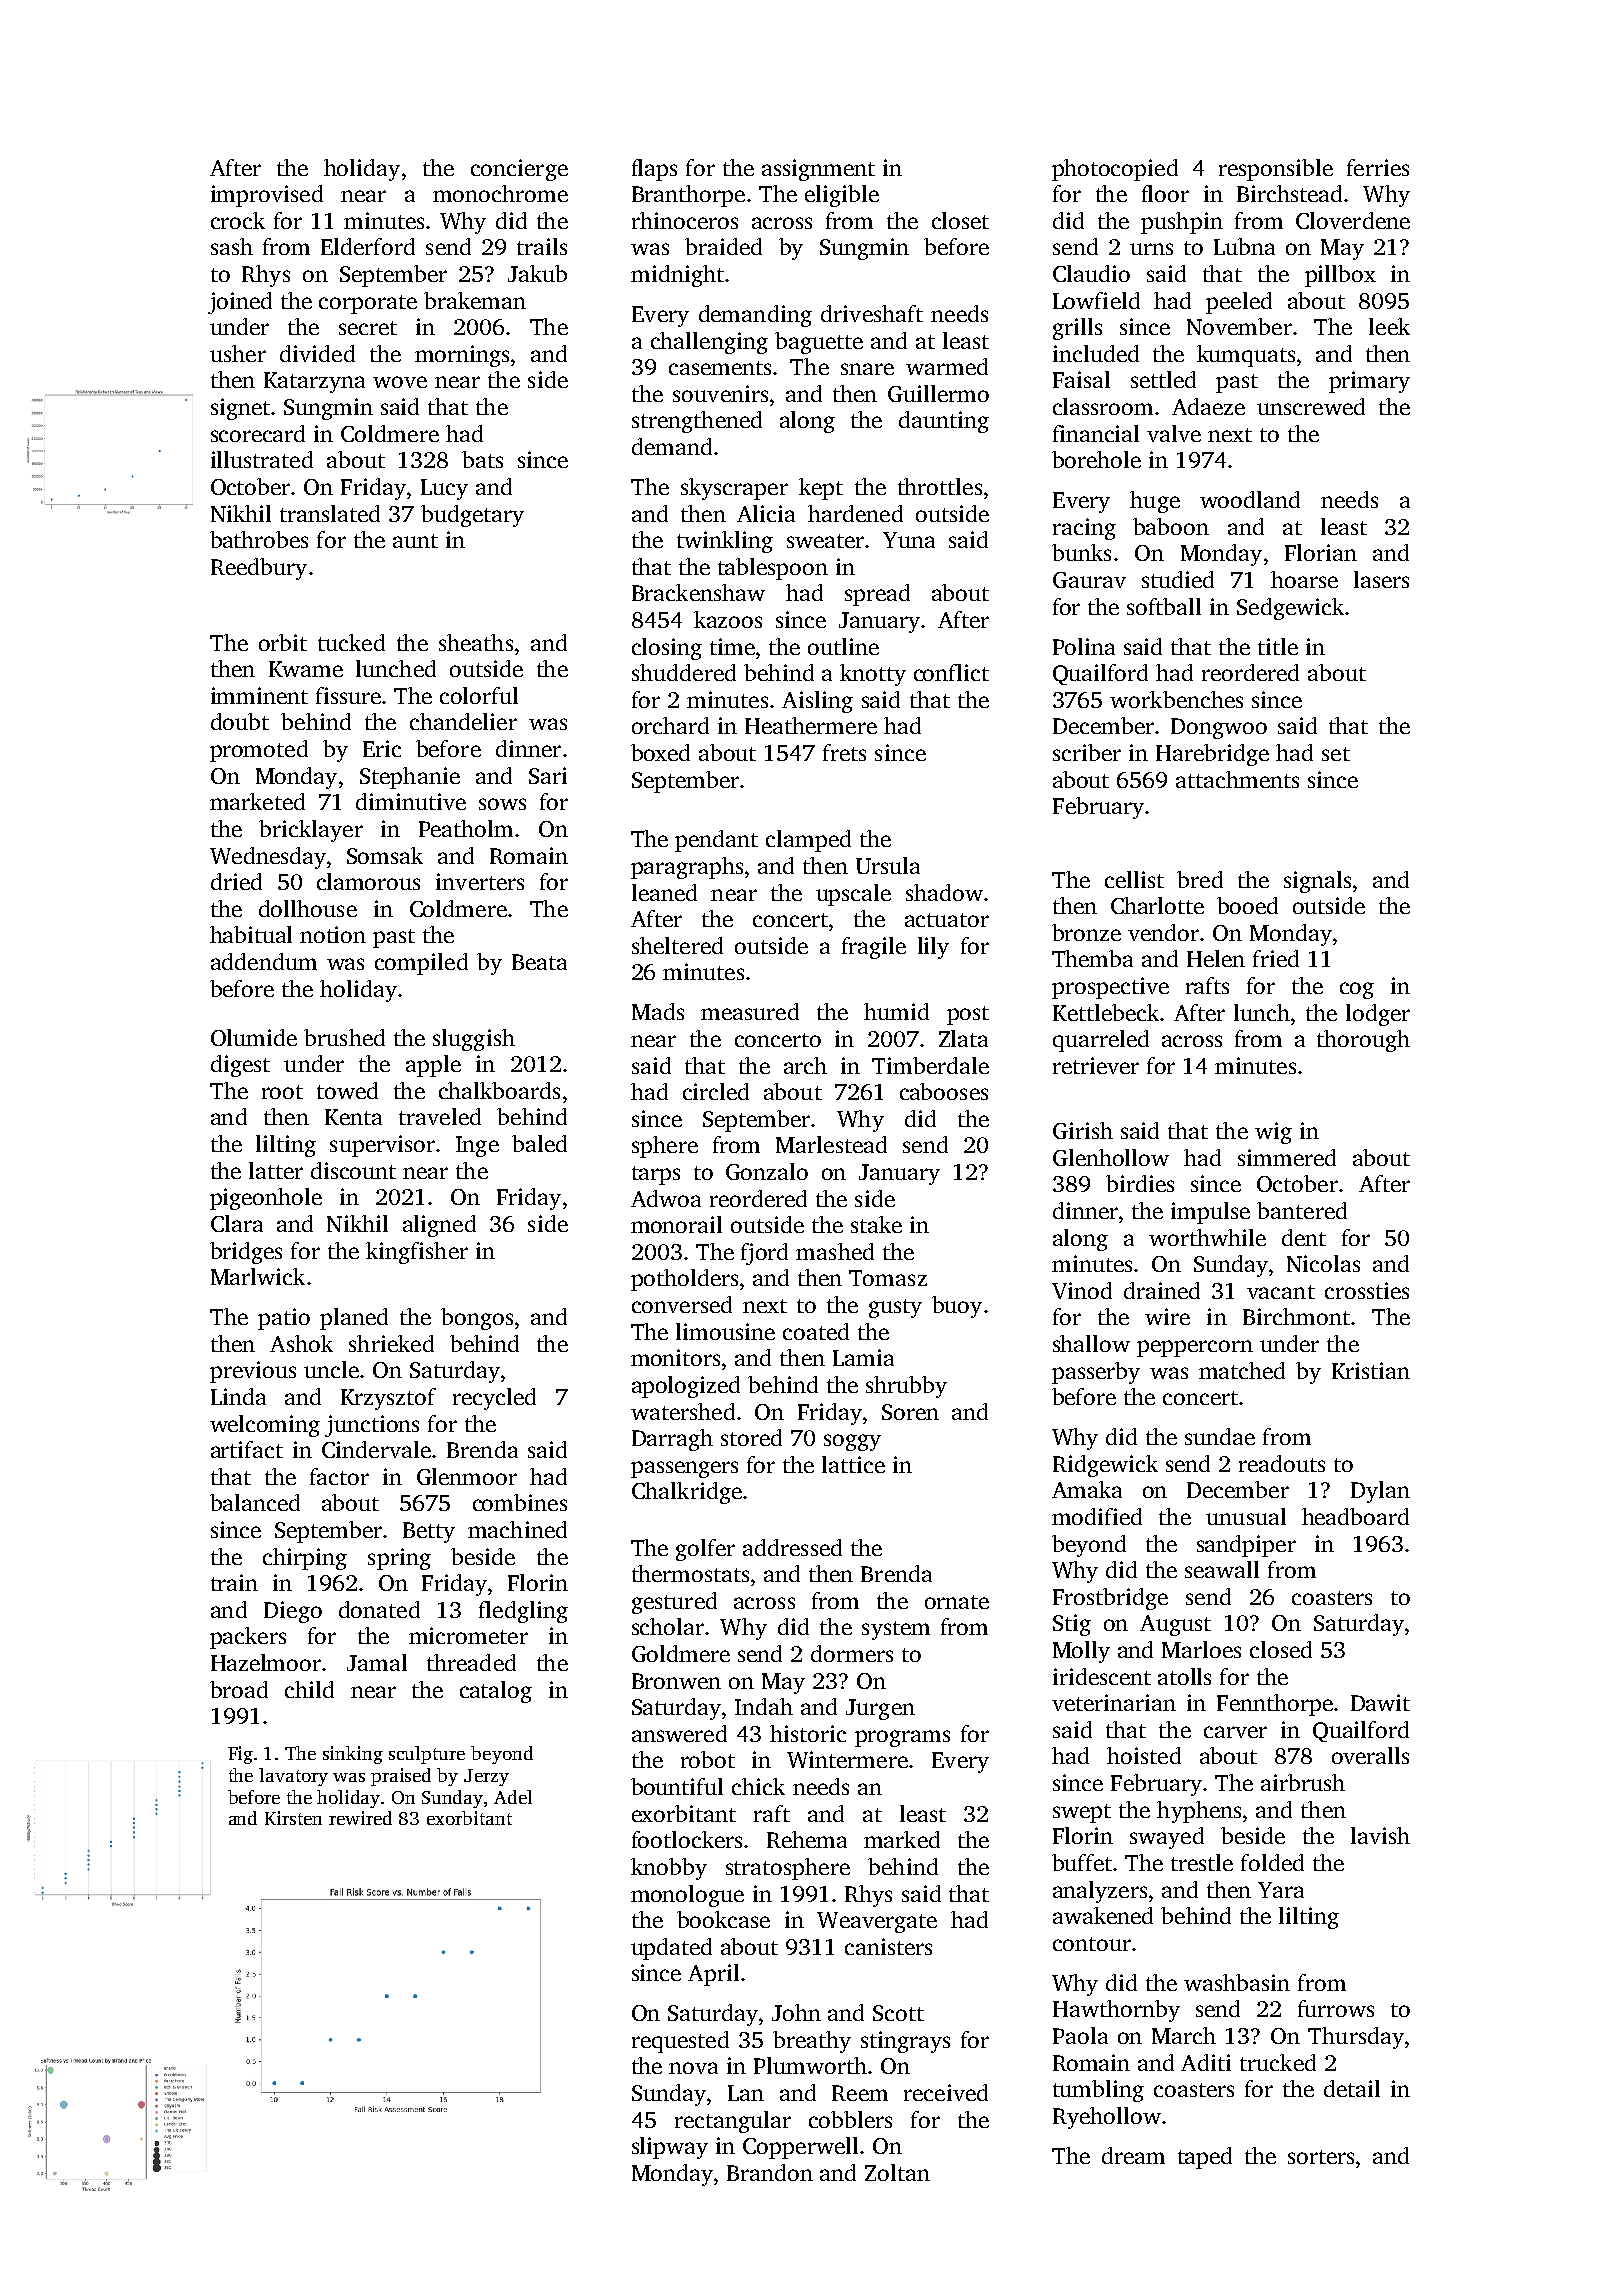  I want to click on Zoltan, so click(897, 2172).
